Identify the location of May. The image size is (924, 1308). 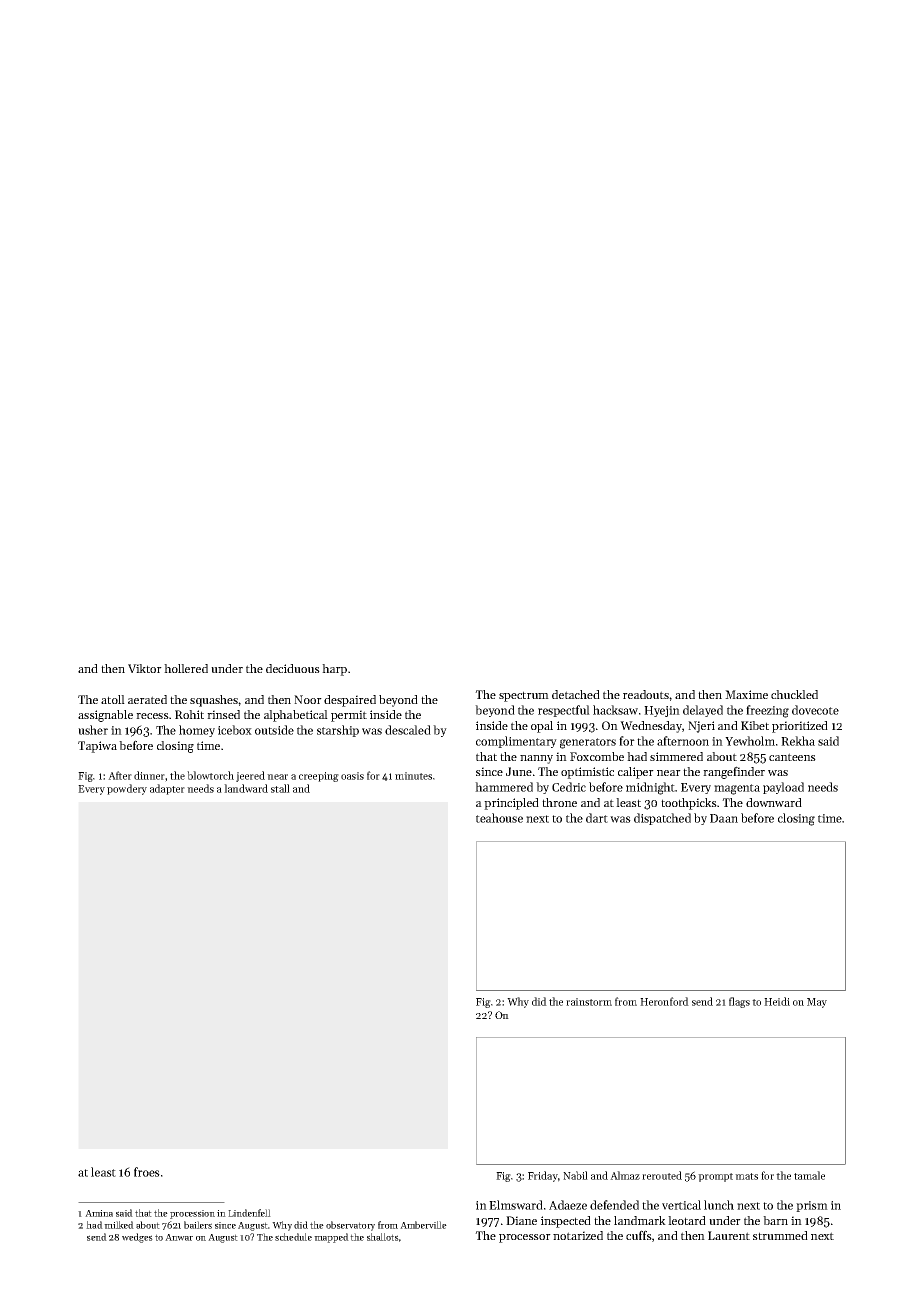
(817, 1003).
